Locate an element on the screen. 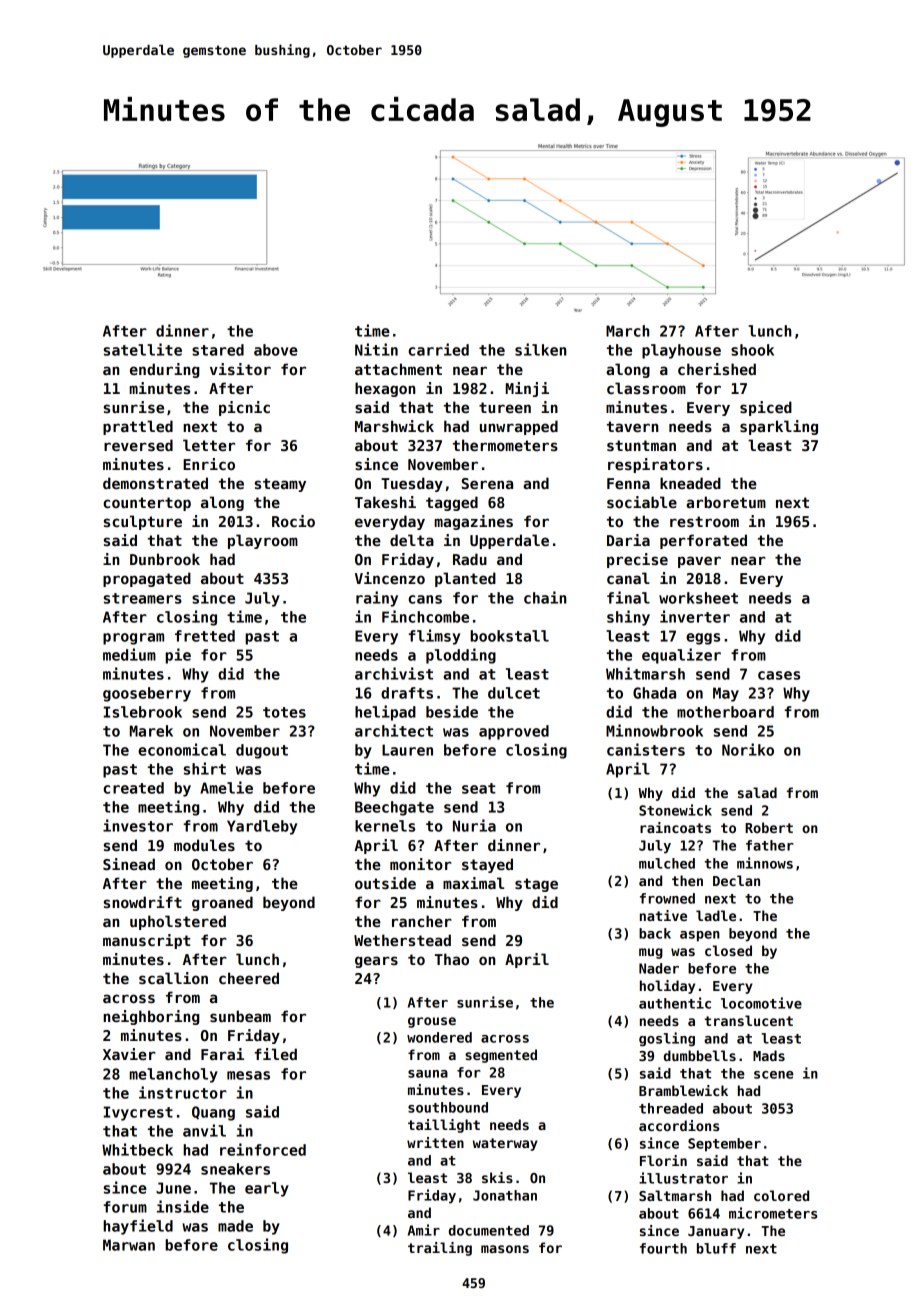 Image resolution: width=924 pixels, height=1308 pixels. inverter is located at coordinates (695, 616).
